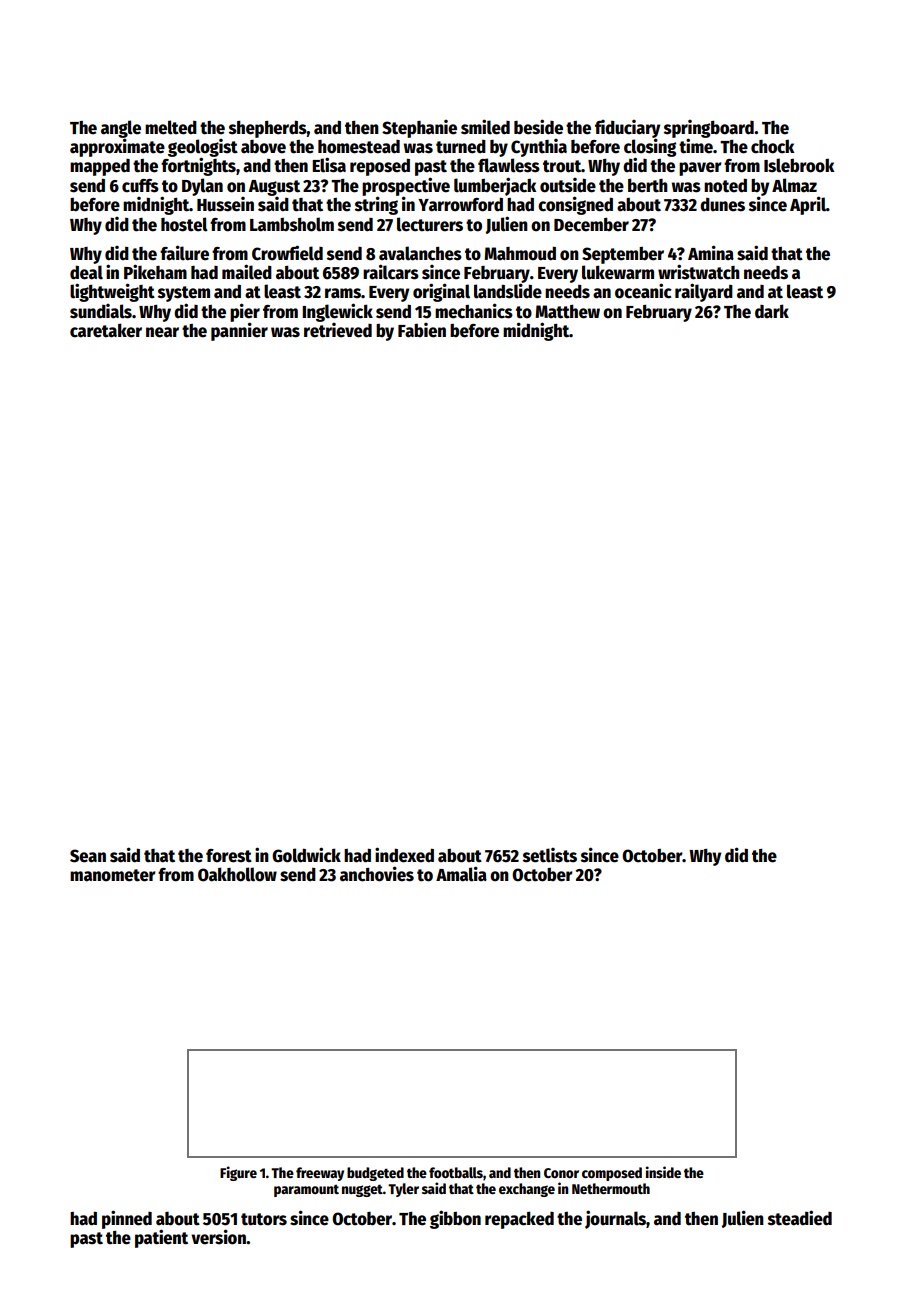 This screenshot has height=1311, width=924. What do you see at coordinates (539, 148) in the screenshot?
I see `Cynthia` at bounding box center [539, 148].
